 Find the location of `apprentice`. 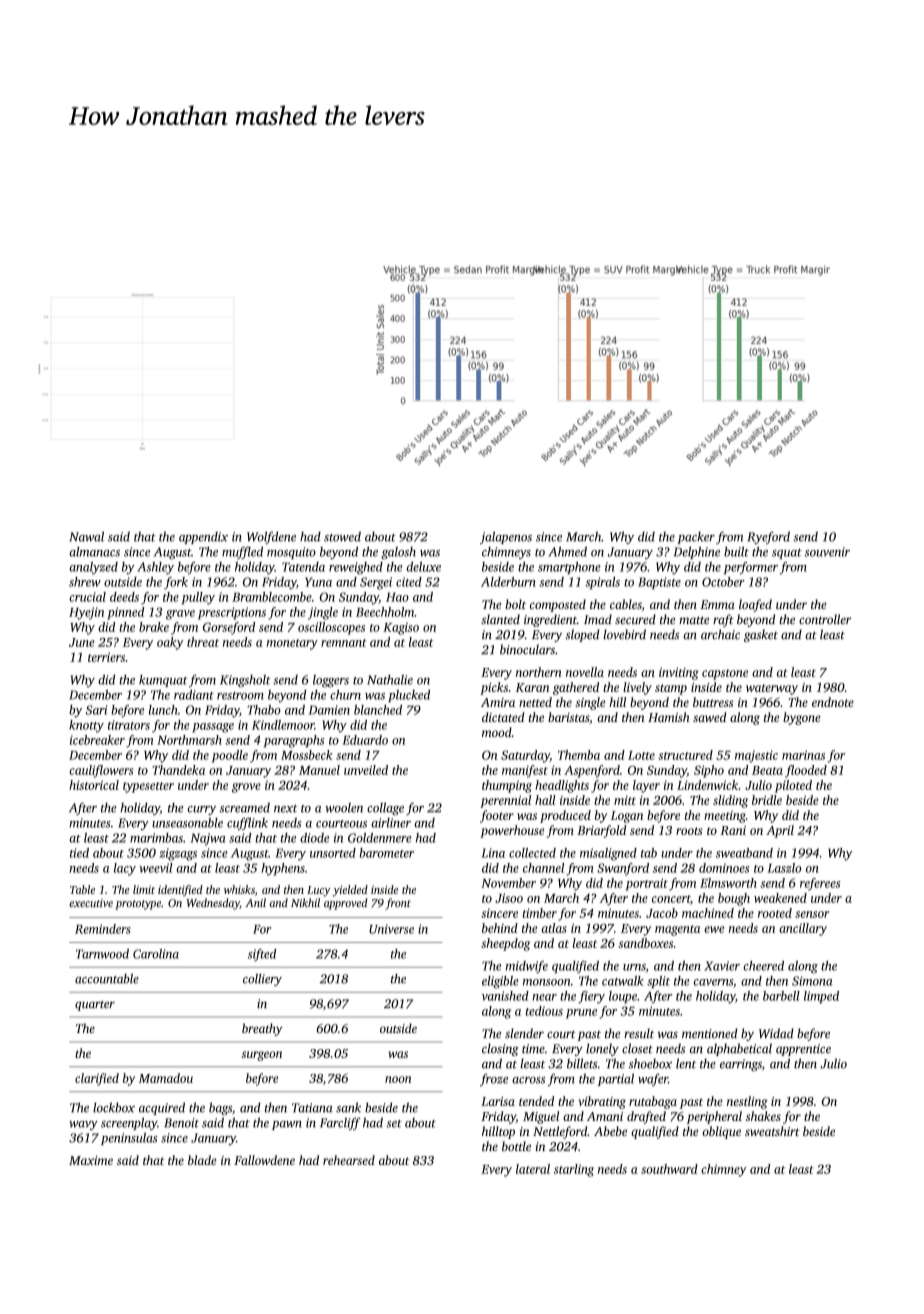

apprentice is located at coordinates (803, 1050).
